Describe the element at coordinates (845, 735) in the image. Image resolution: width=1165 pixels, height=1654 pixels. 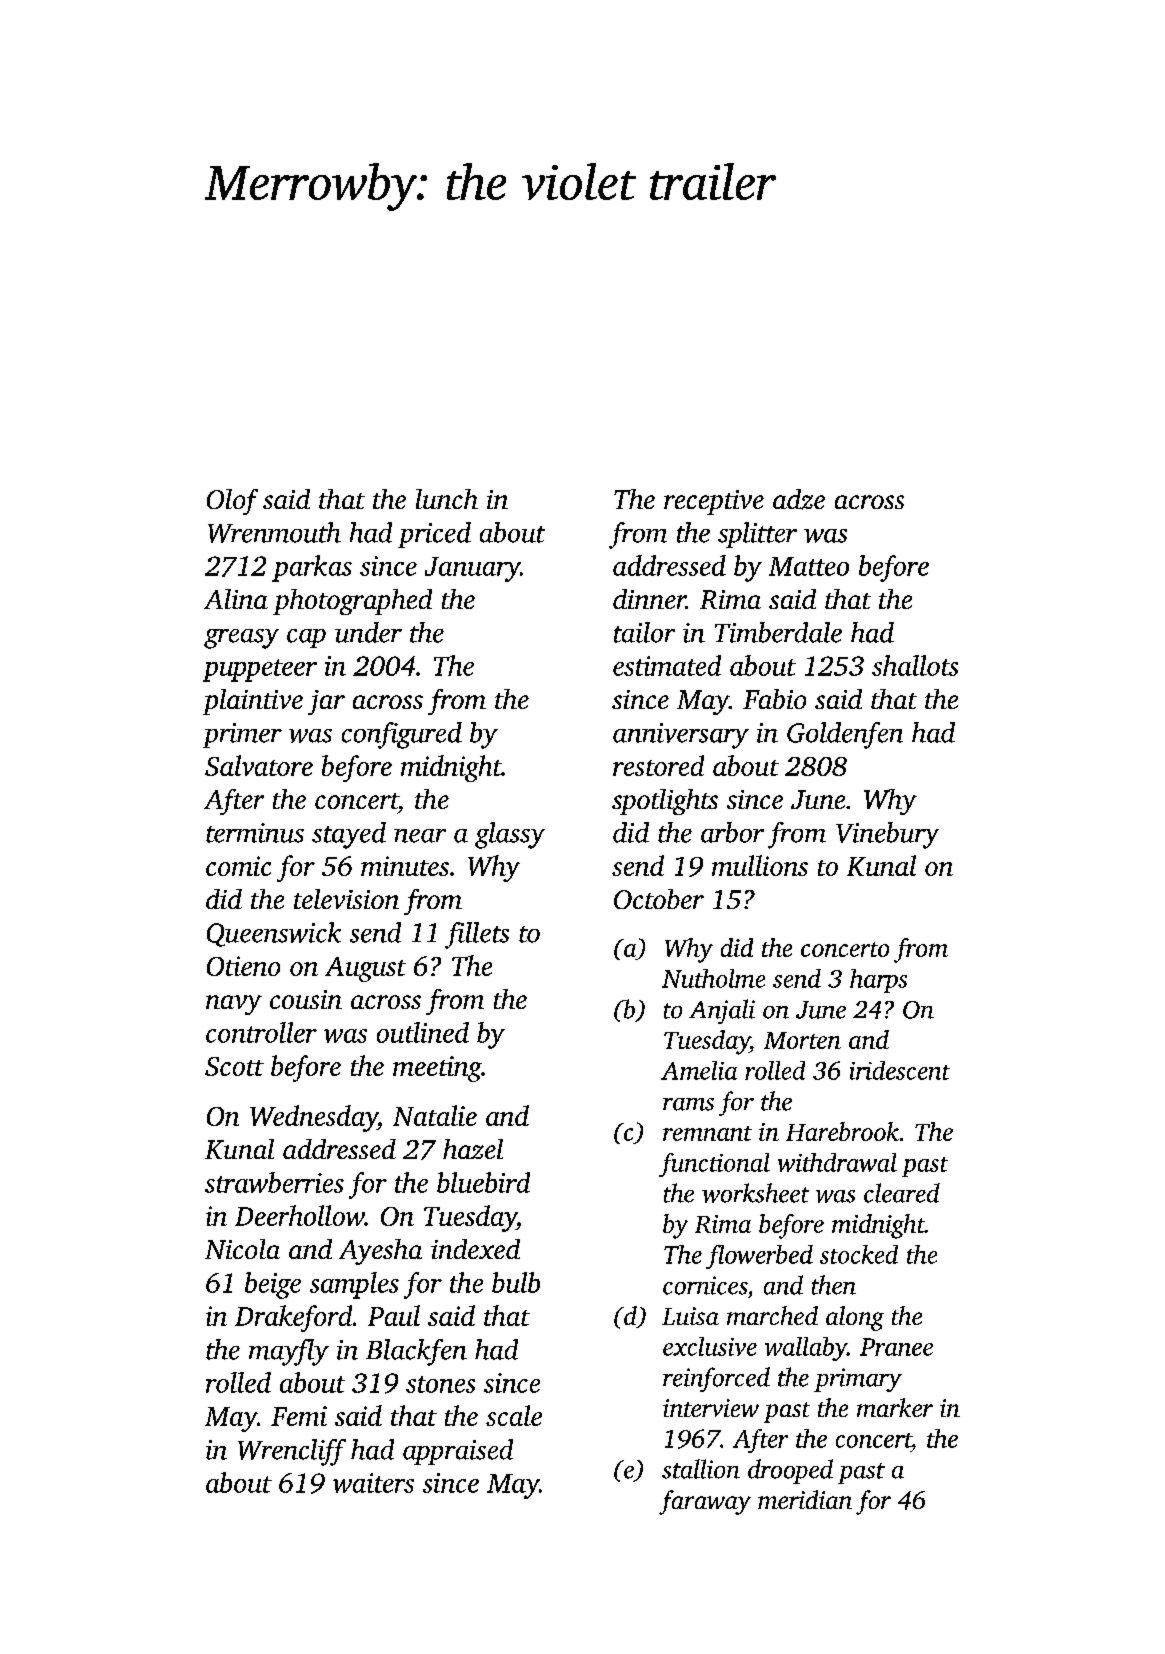
I see `Goldenfen` at that location.
